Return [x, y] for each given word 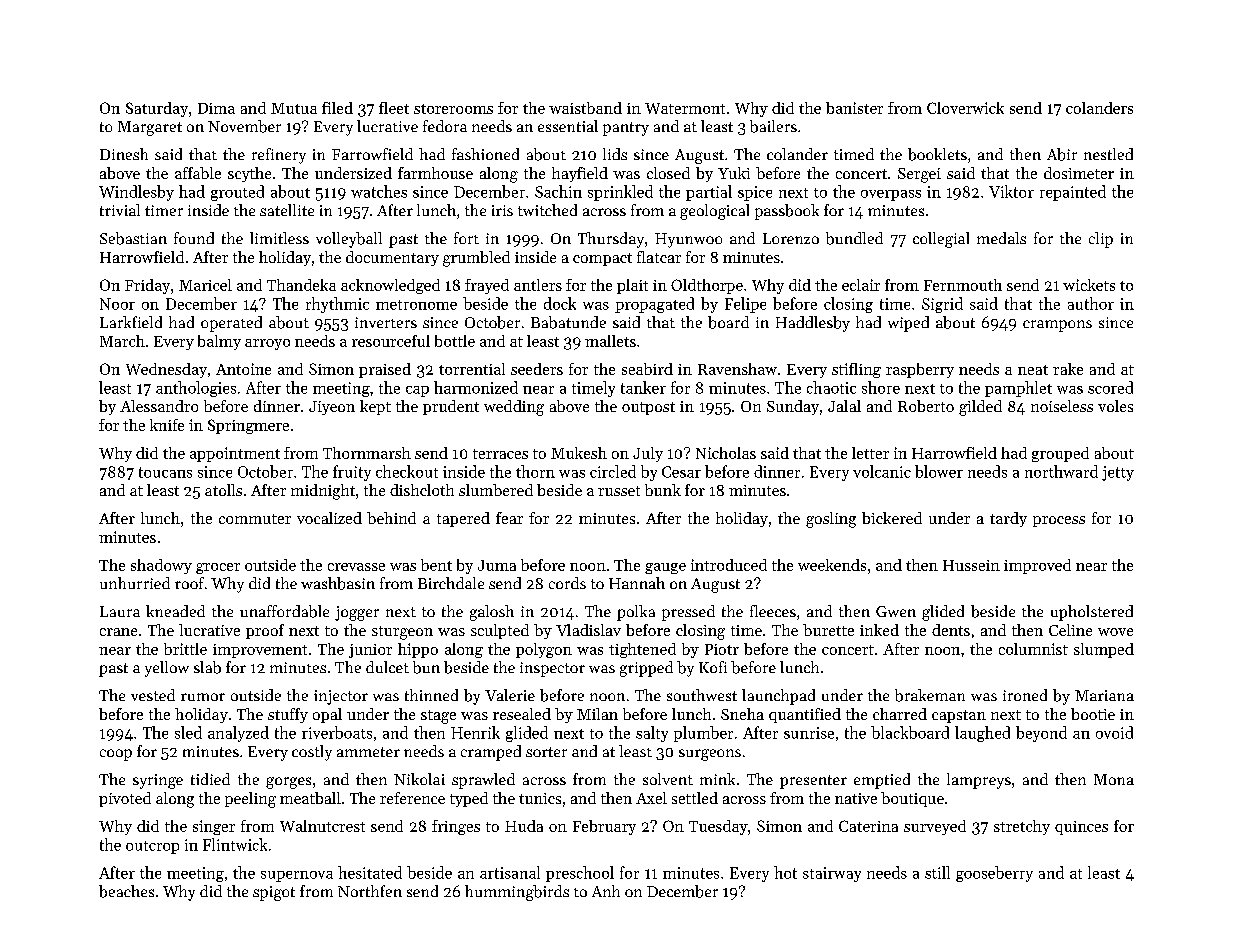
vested [153, 695]
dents [951, 630]
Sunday [793, 407]
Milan [597, 714]
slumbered [496, 490]
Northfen [370, 891]
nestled [1108, 154]
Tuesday [718, 827]
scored [1110, 387]
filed [337, 108]
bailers [773, 126]
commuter [255, 519]
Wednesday [166, 370]
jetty [1118, 473]
